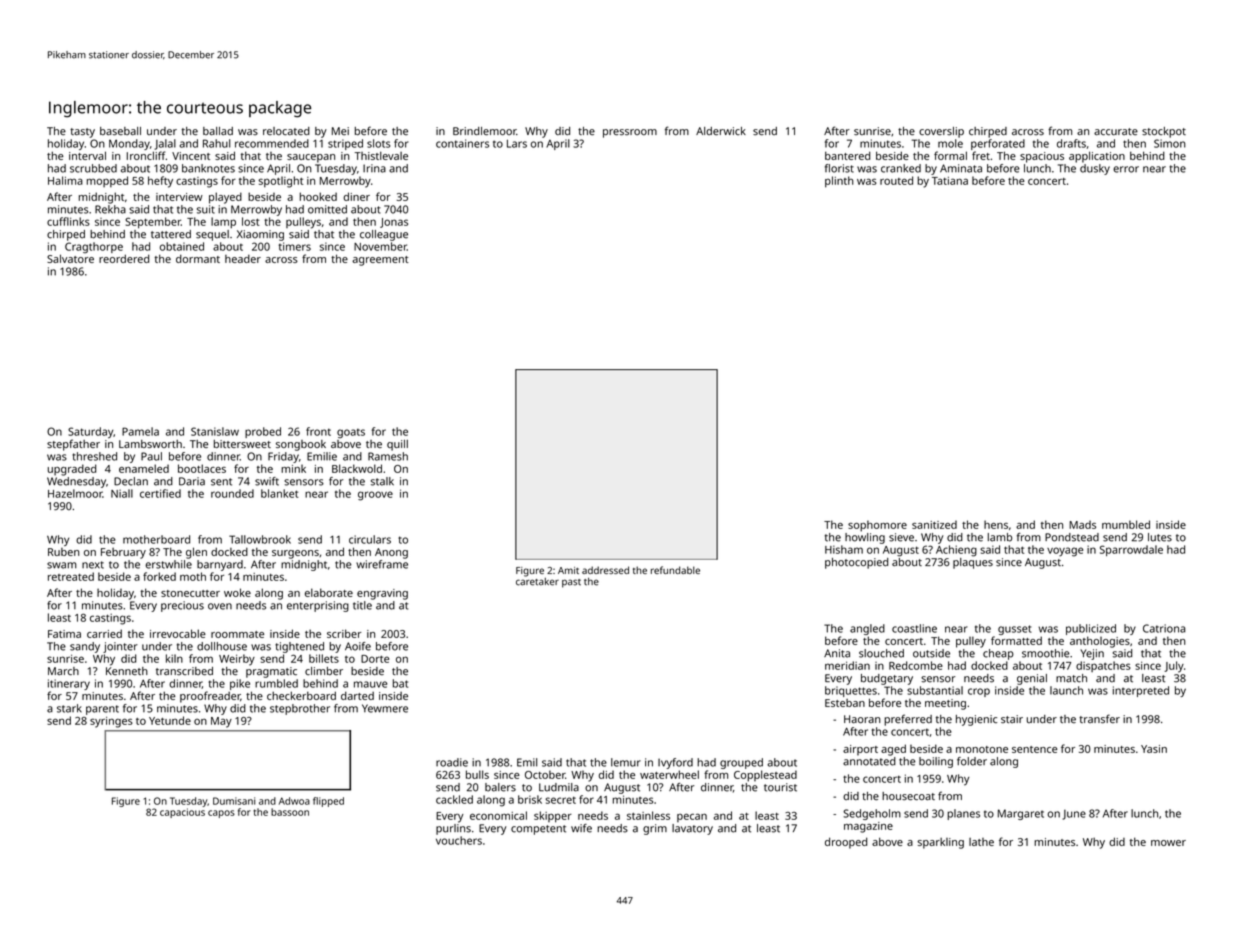 Image resolution: width=1233 pixels, height=952 pixels. Describe the element at coordinates (571, 583) in the page. I see `past` at that location.
